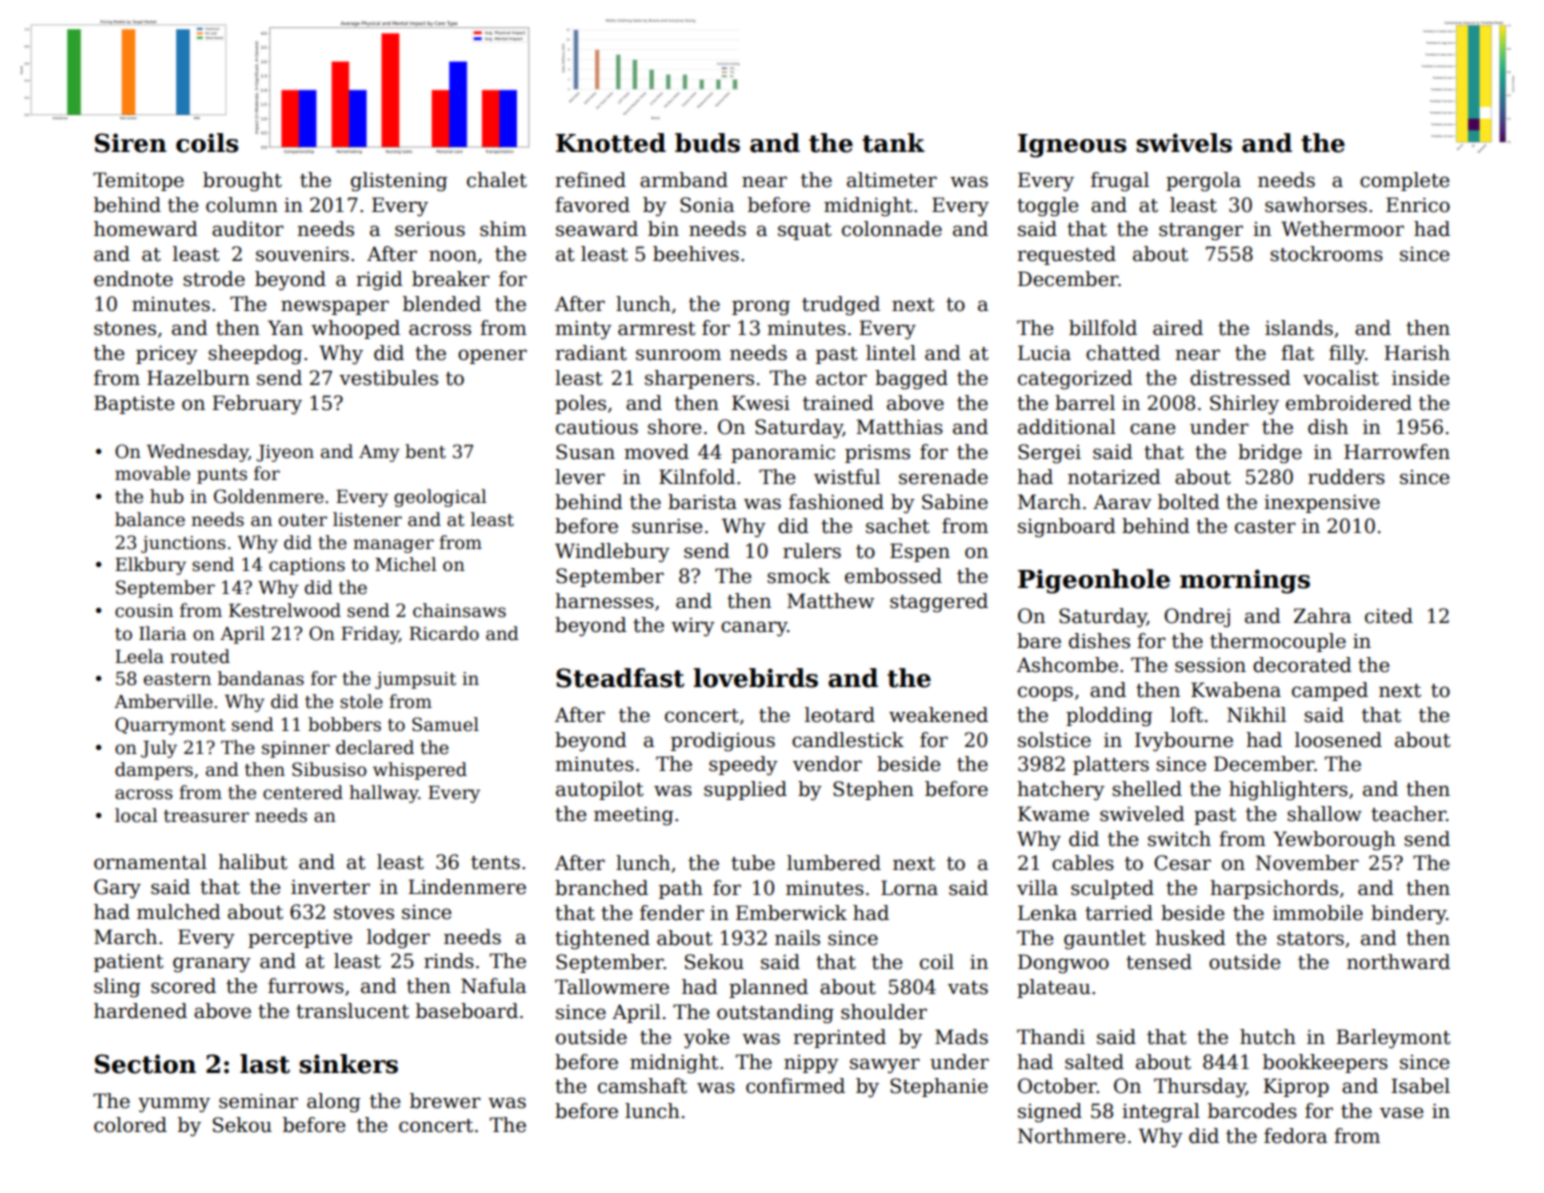 The width and height of the screenshot is (1544, 1193). I want to click on stole, so click(361, 701).
